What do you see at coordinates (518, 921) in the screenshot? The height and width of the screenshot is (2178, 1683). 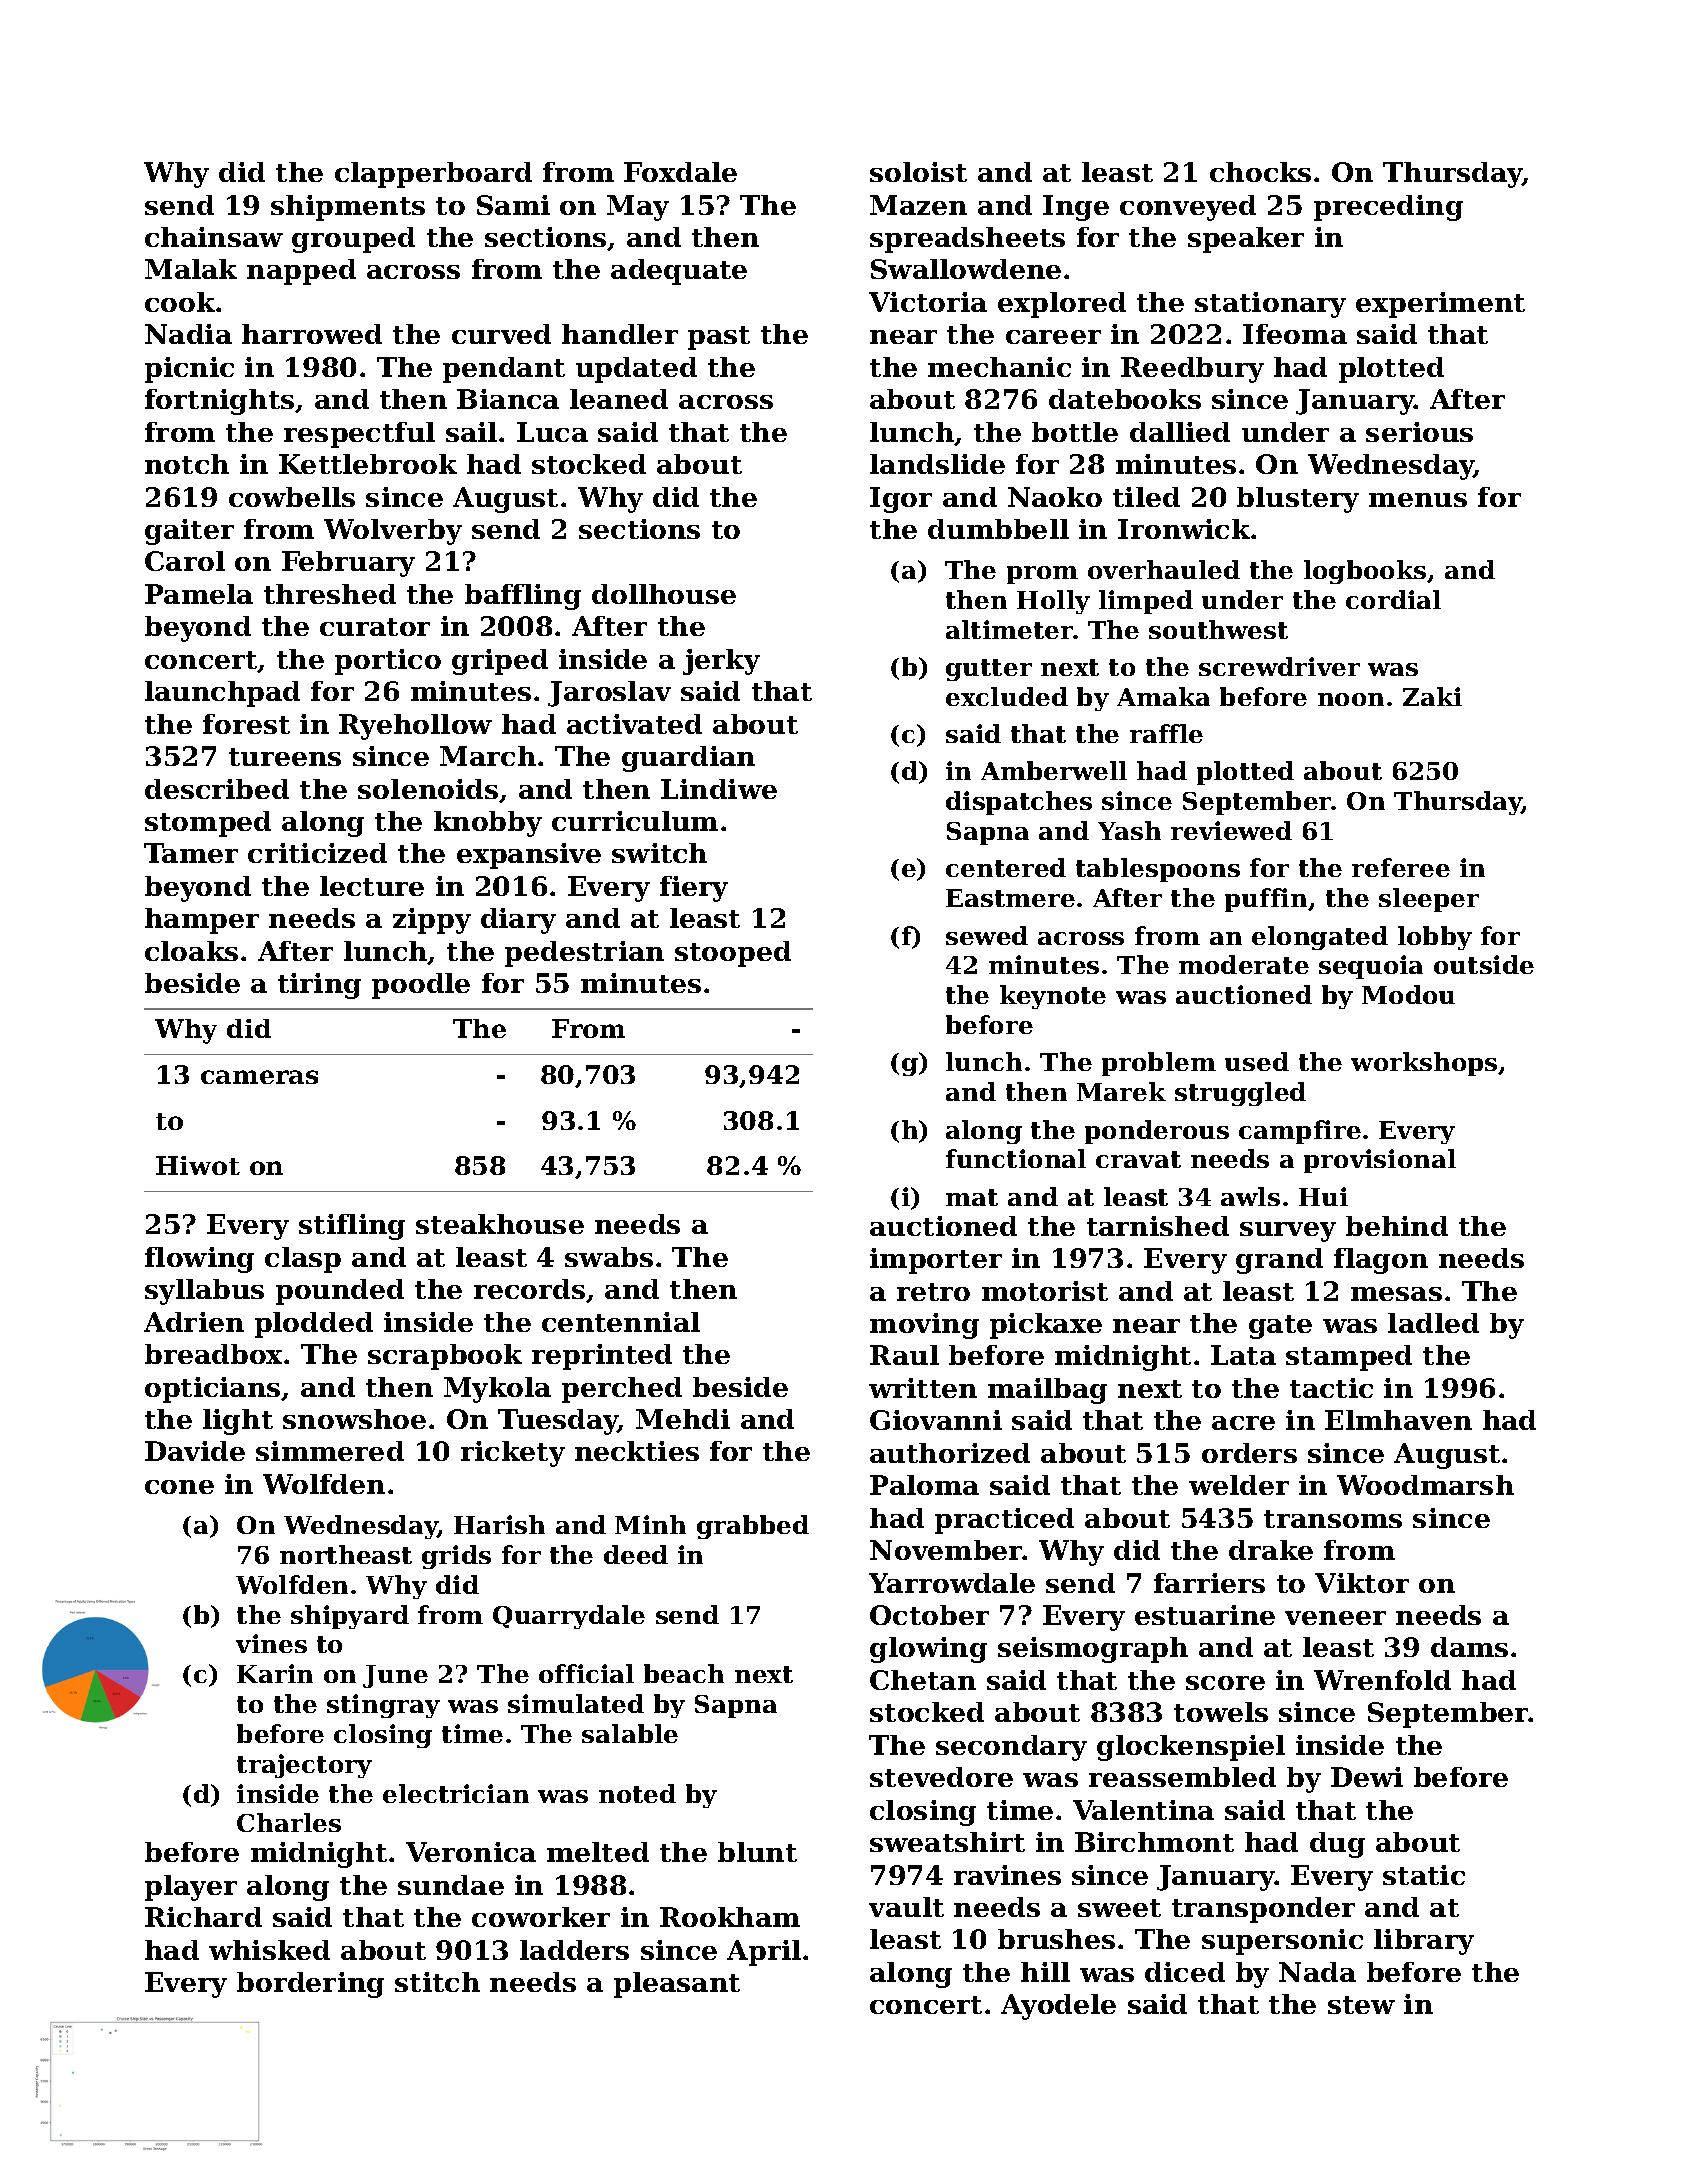 I see `diary` at bounding box center [518, 921].
